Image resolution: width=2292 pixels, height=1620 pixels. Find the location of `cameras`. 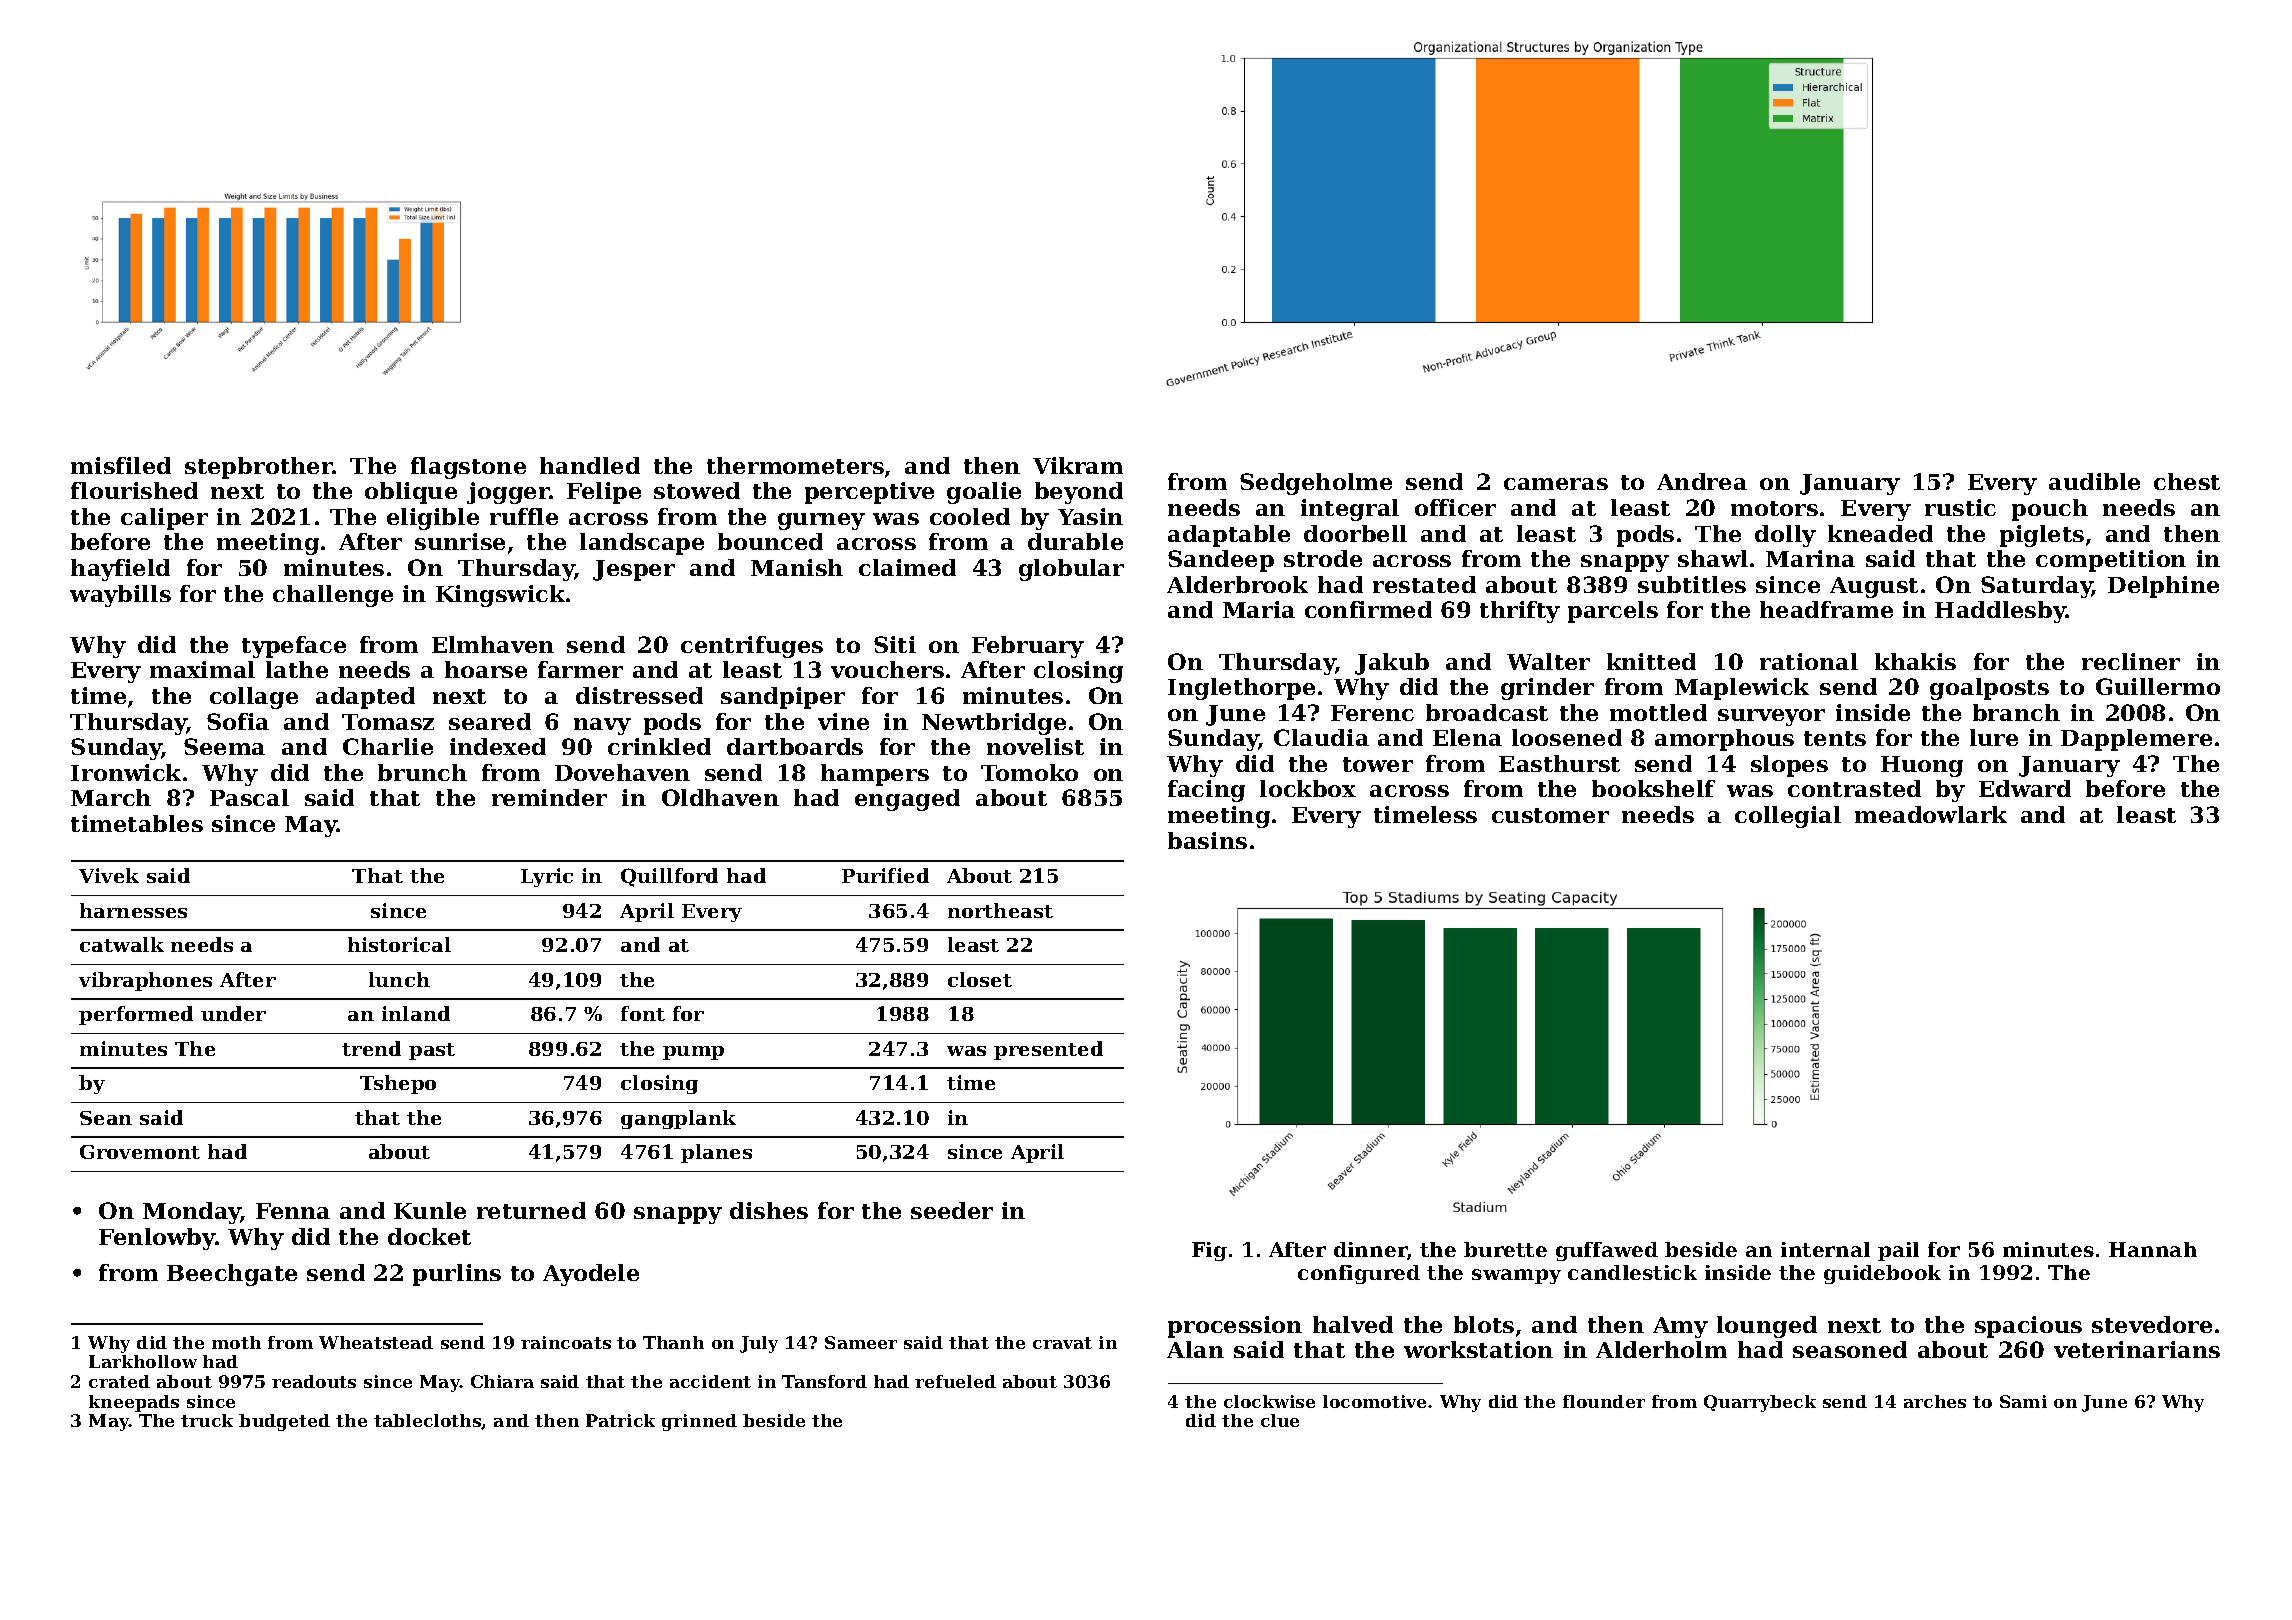

cameras is located at coordinates (1556, 484).
